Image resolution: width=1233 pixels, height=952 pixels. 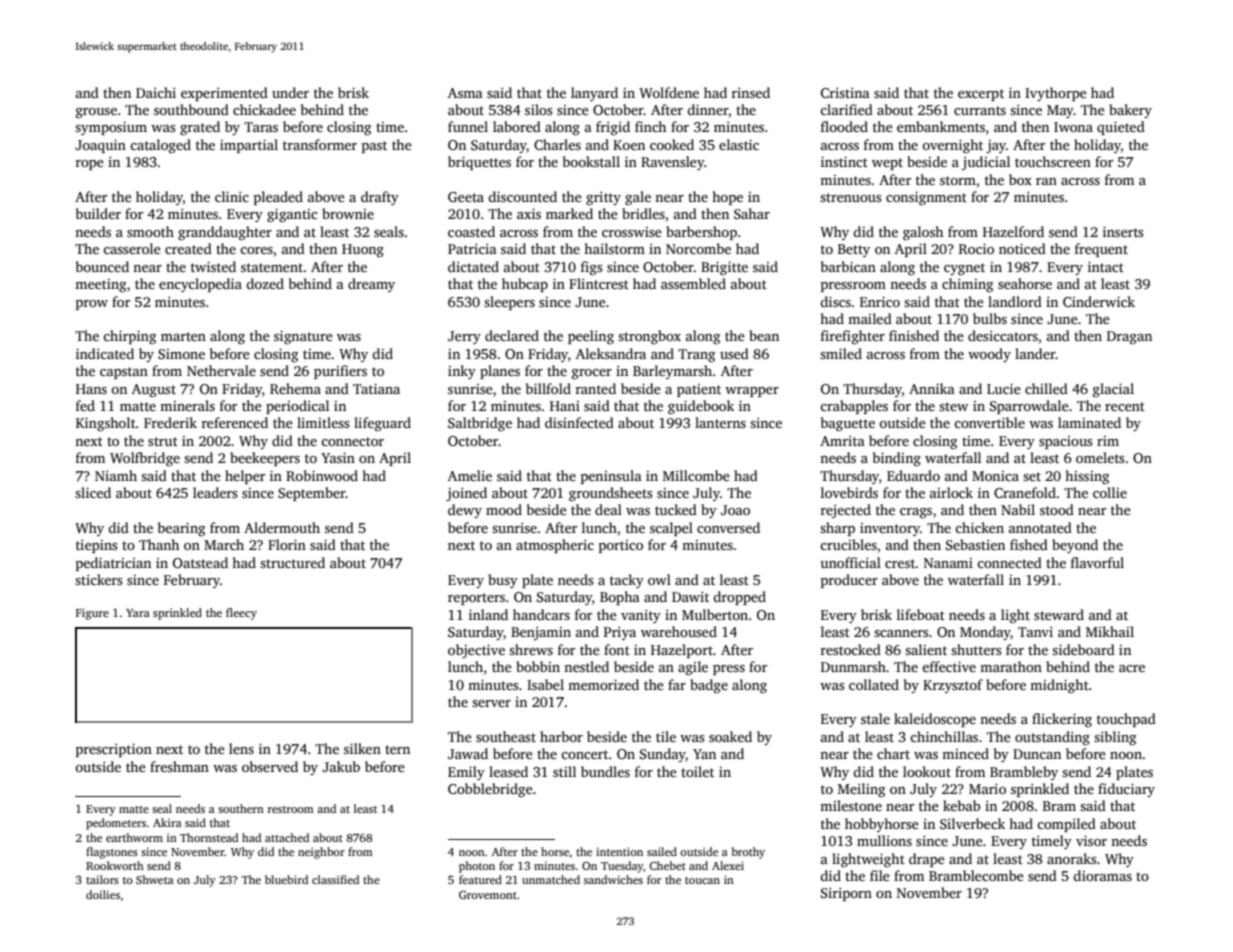 What do you see at coordinates (1056, 94) in the document?
I see `Ivythorpe` at bounding box center [1056, 94].
